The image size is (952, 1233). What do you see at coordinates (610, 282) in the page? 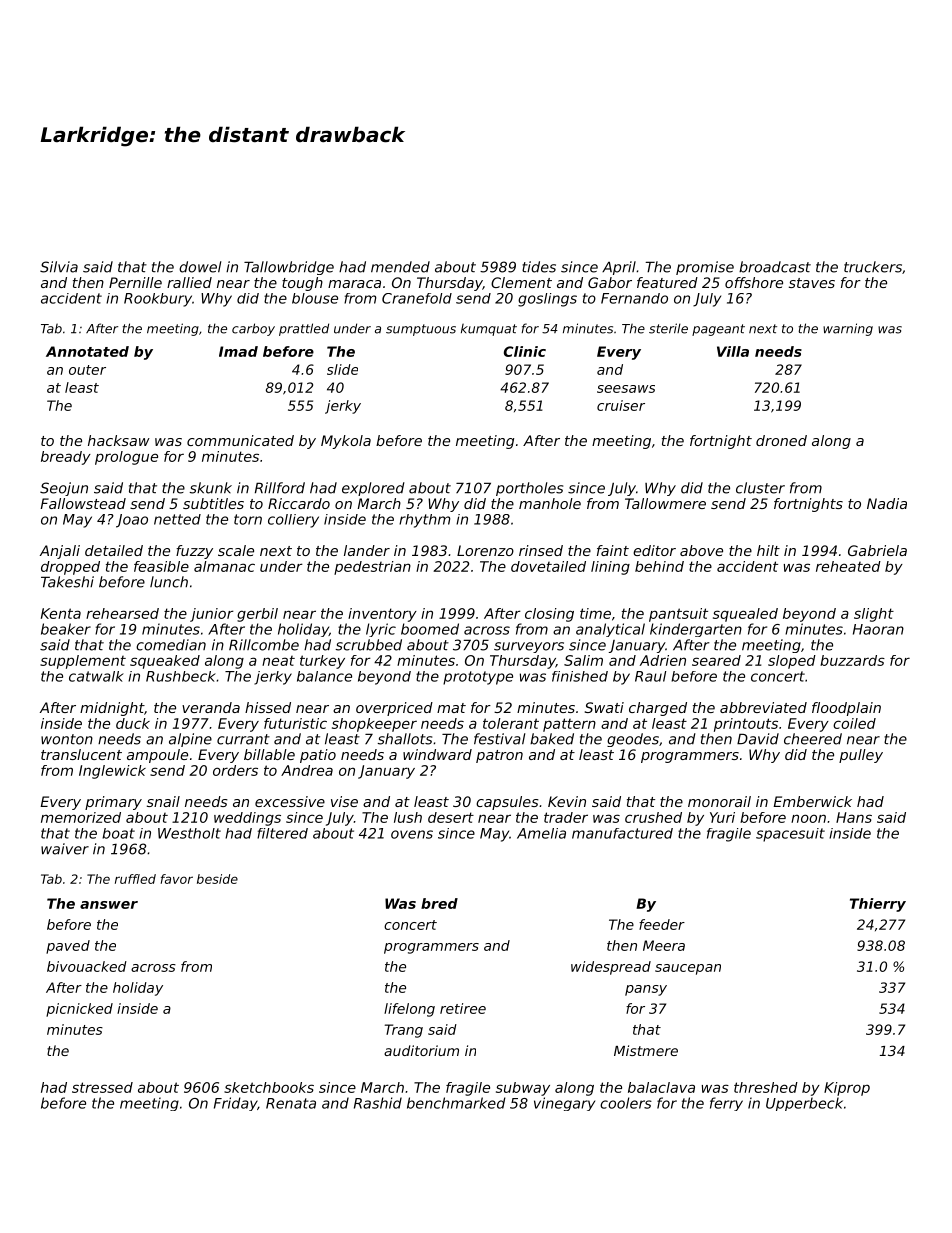
I see `Gabor` at bounding box center [610, 282].
